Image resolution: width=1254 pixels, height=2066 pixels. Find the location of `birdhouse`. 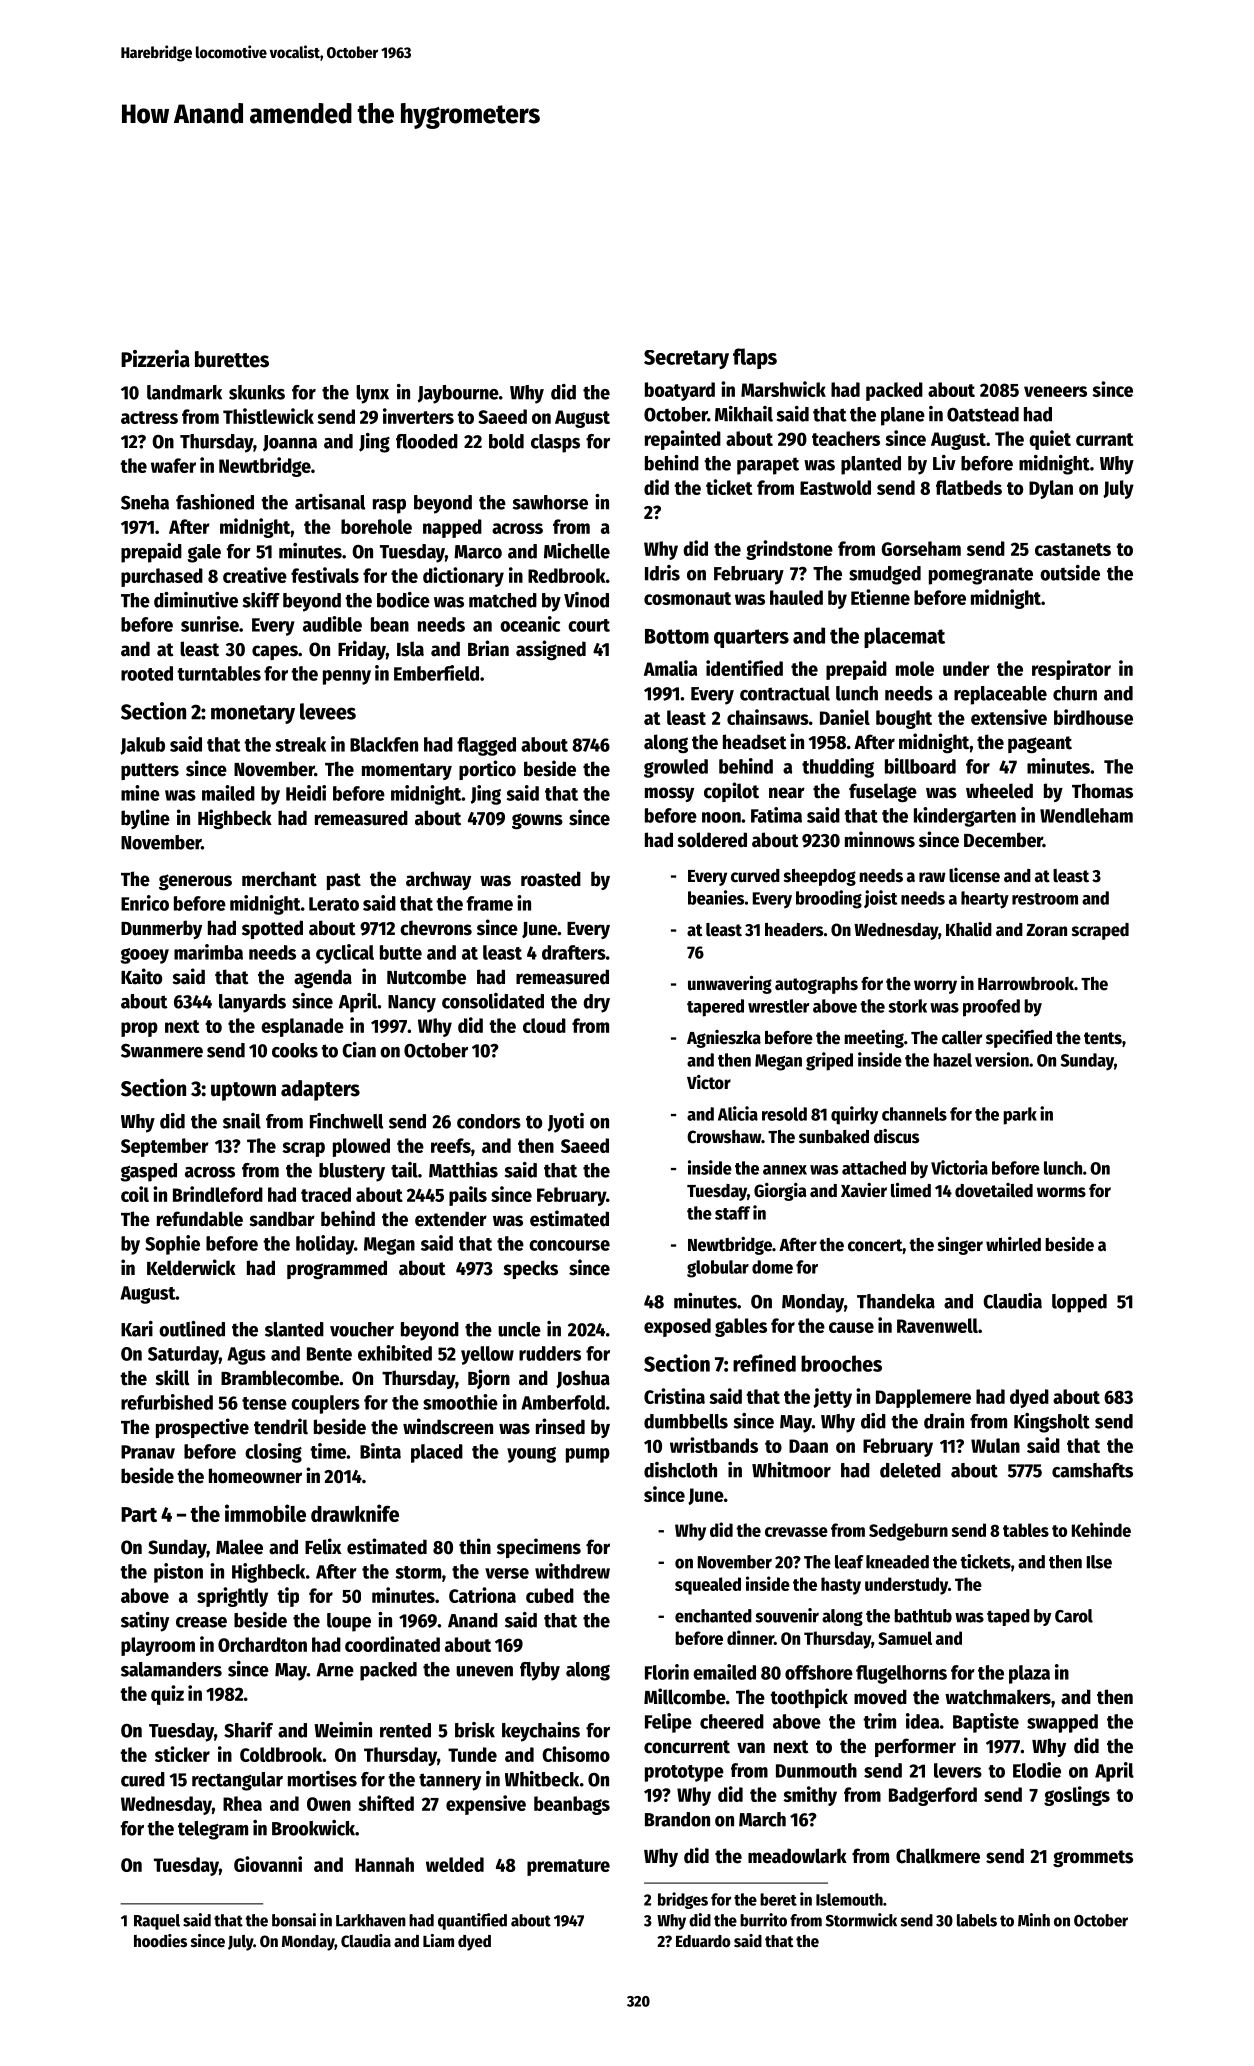

birdhouse is located at coordinates (1093, 717).
